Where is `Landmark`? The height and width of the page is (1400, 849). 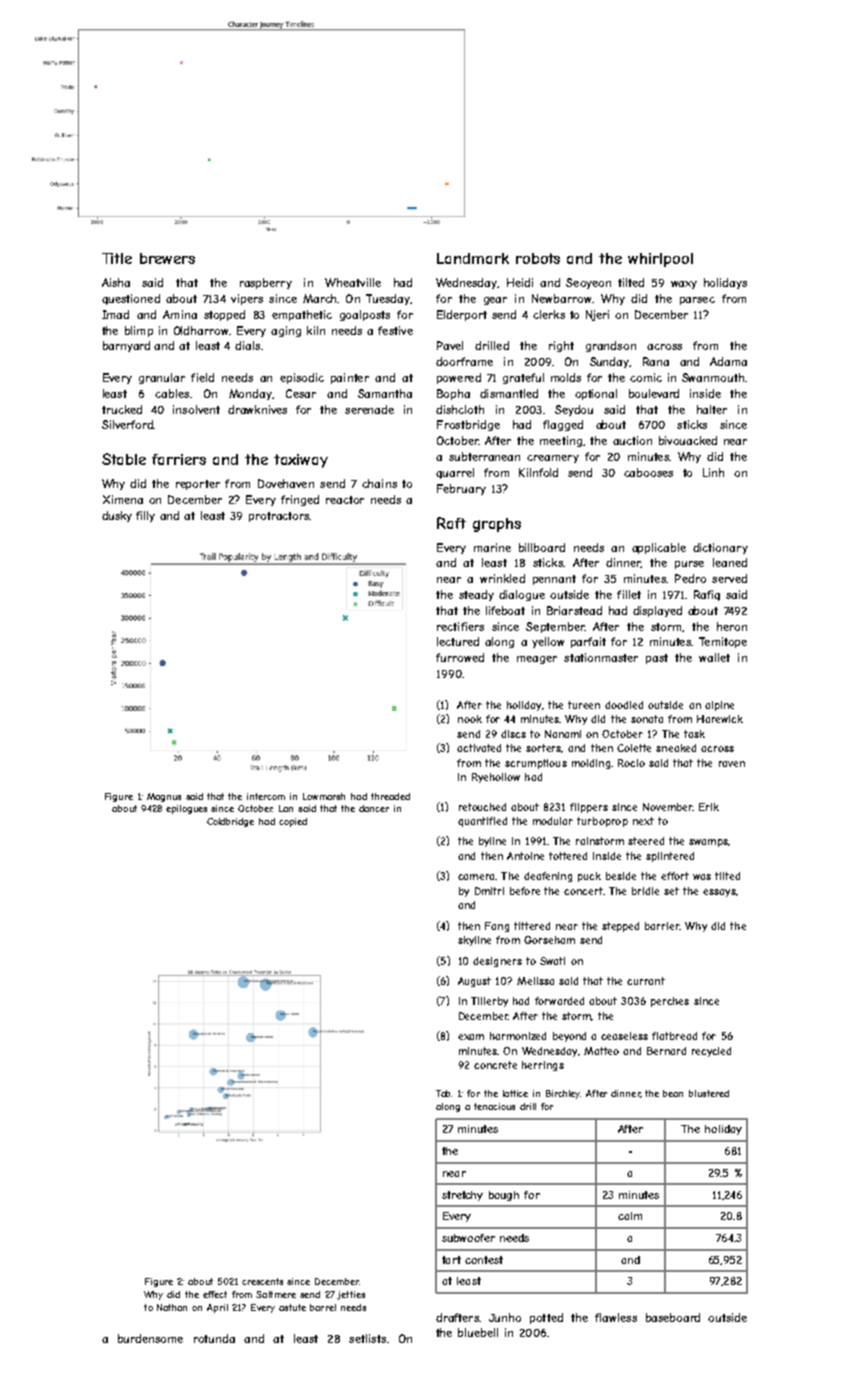 Landmark is located at coordinates (473, 258).
